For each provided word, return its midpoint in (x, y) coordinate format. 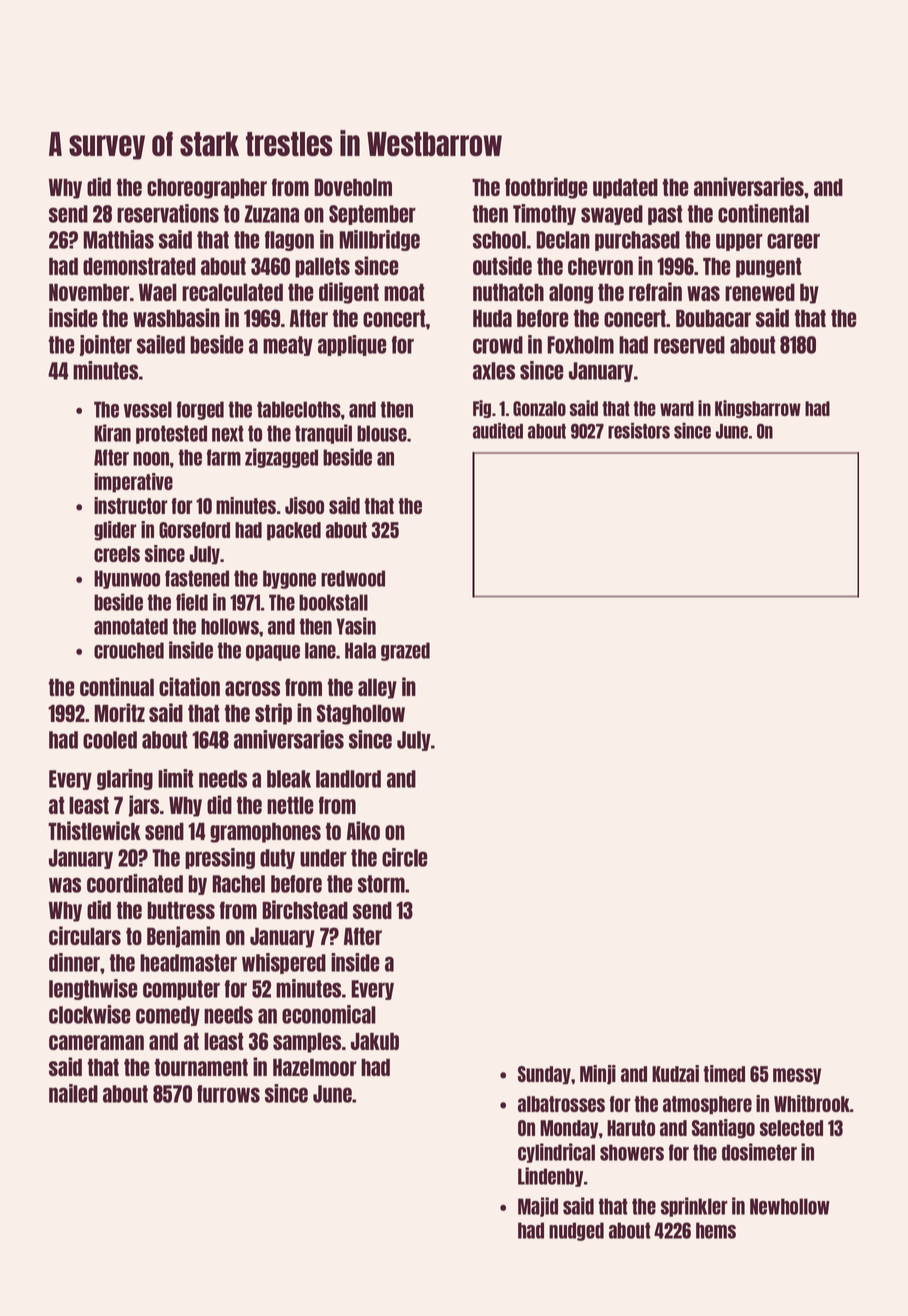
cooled (110, 740)
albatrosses (561, 1104)
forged (200, 410)
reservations (168, 213)
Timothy (544, 214)
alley (377, 689)
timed (724, 1073)
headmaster (188, 963)
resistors (639, 430)
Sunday (544, 1075)
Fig (482, 409)
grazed (405, 651)
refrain (655, 291)
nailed (73, 1093)
